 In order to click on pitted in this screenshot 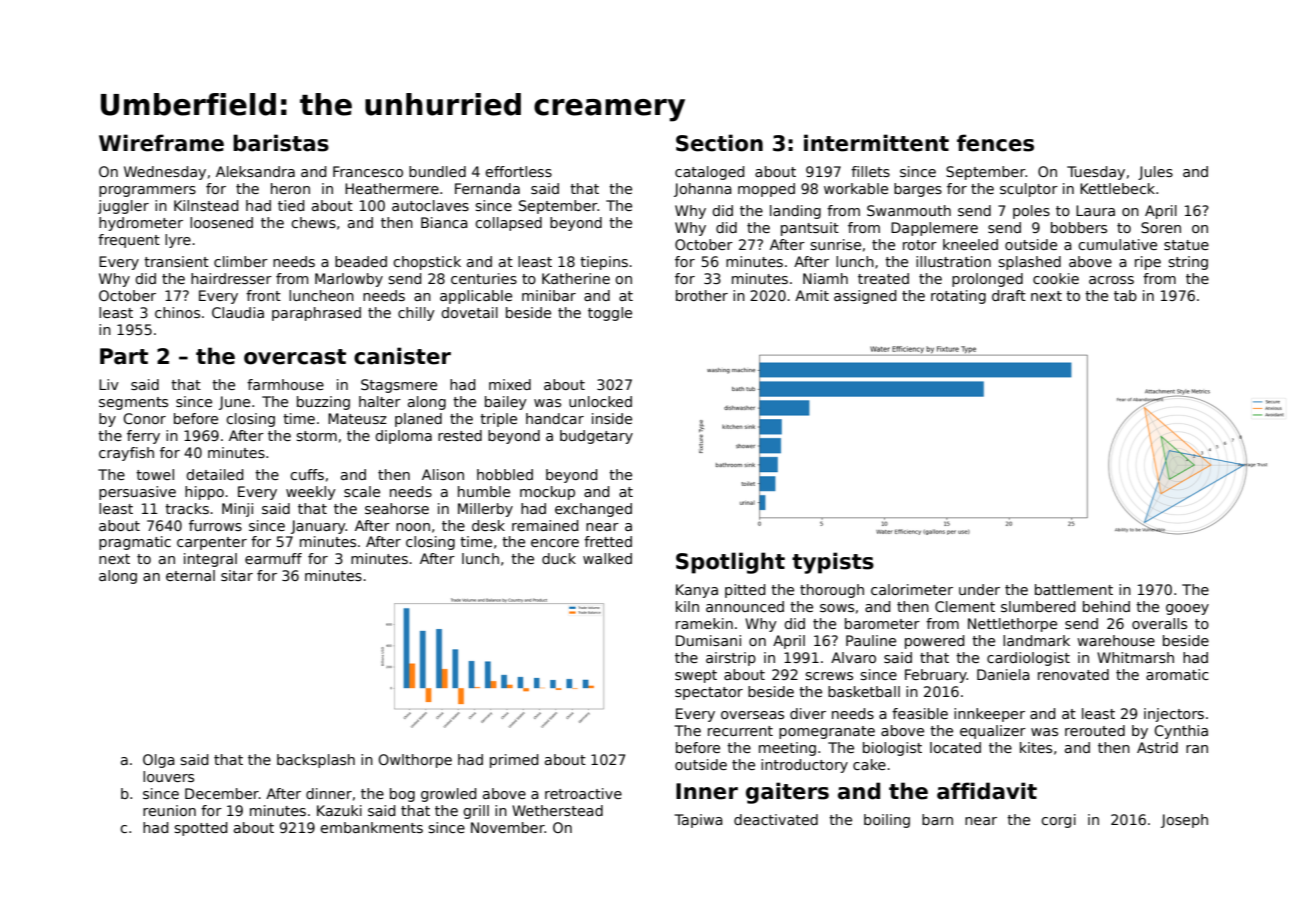, I will do `click(745, 591)`.
